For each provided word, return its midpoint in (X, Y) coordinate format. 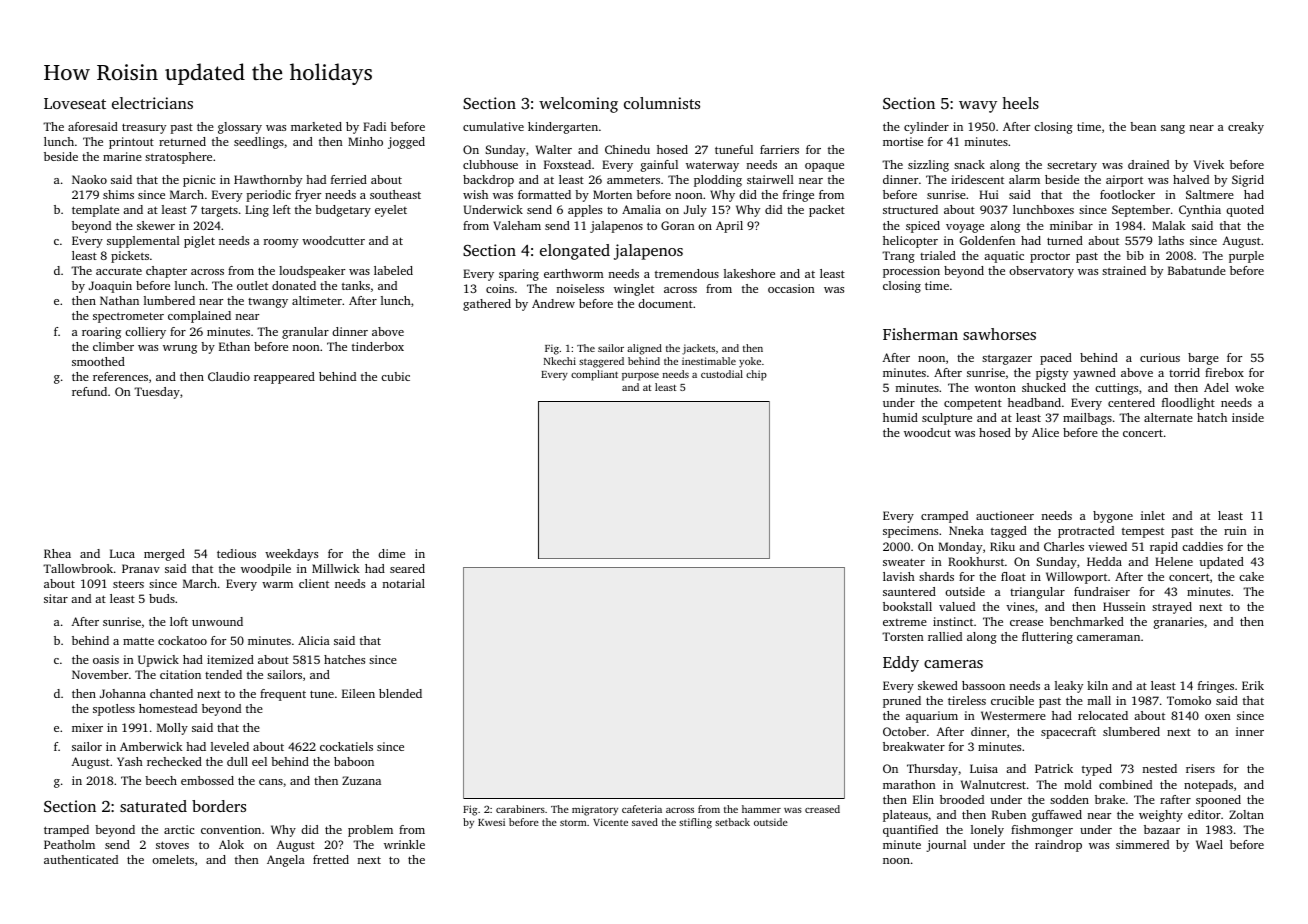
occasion (791, 288)
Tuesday (157, 393)
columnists (662, 103)
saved (645, 822)
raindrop (1058, 846)
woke (1249, 387)
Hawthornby (268, 181)
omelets (173, 859)
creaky (1246, 128)
